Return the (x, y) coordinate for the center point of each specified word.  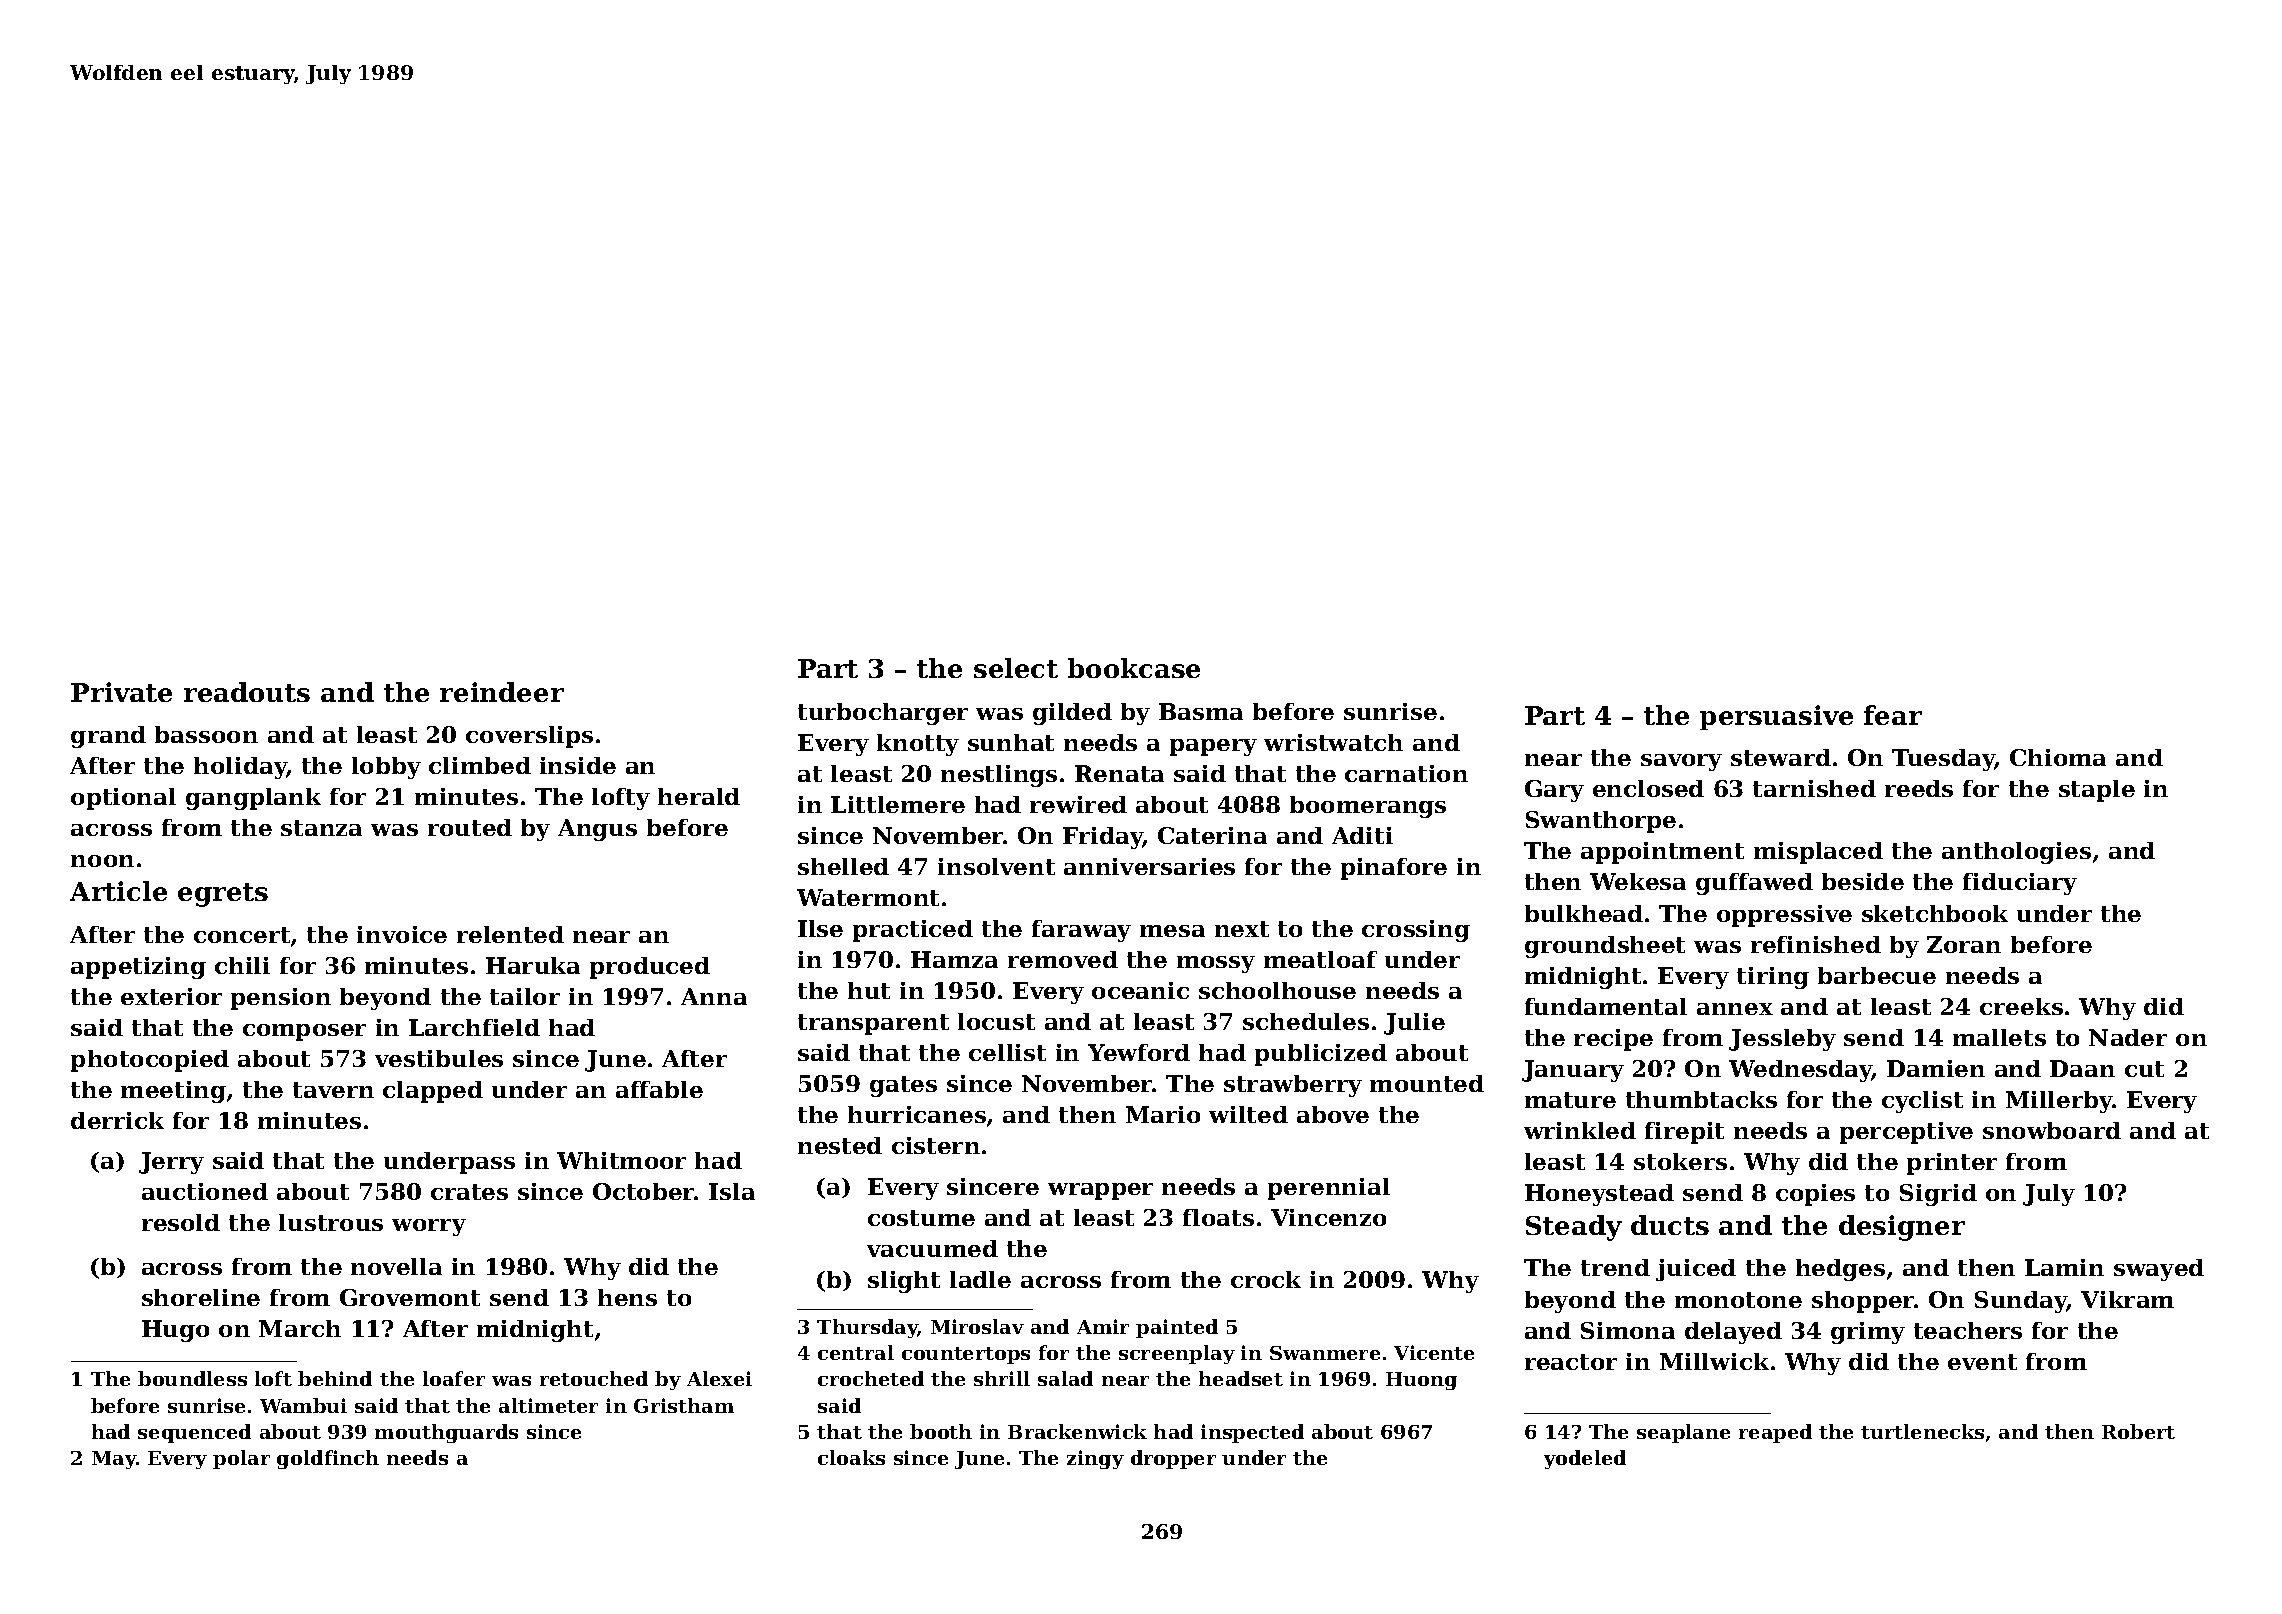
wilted (1248, 1114)
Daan (2082, 1068)
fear (1893, 715)
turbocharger (883, 714)
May (114, 1460)
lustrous (331, 1222)
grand (108, 737)
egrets (223, 895)
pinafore (1394, 869)
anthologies (2016, 853)
